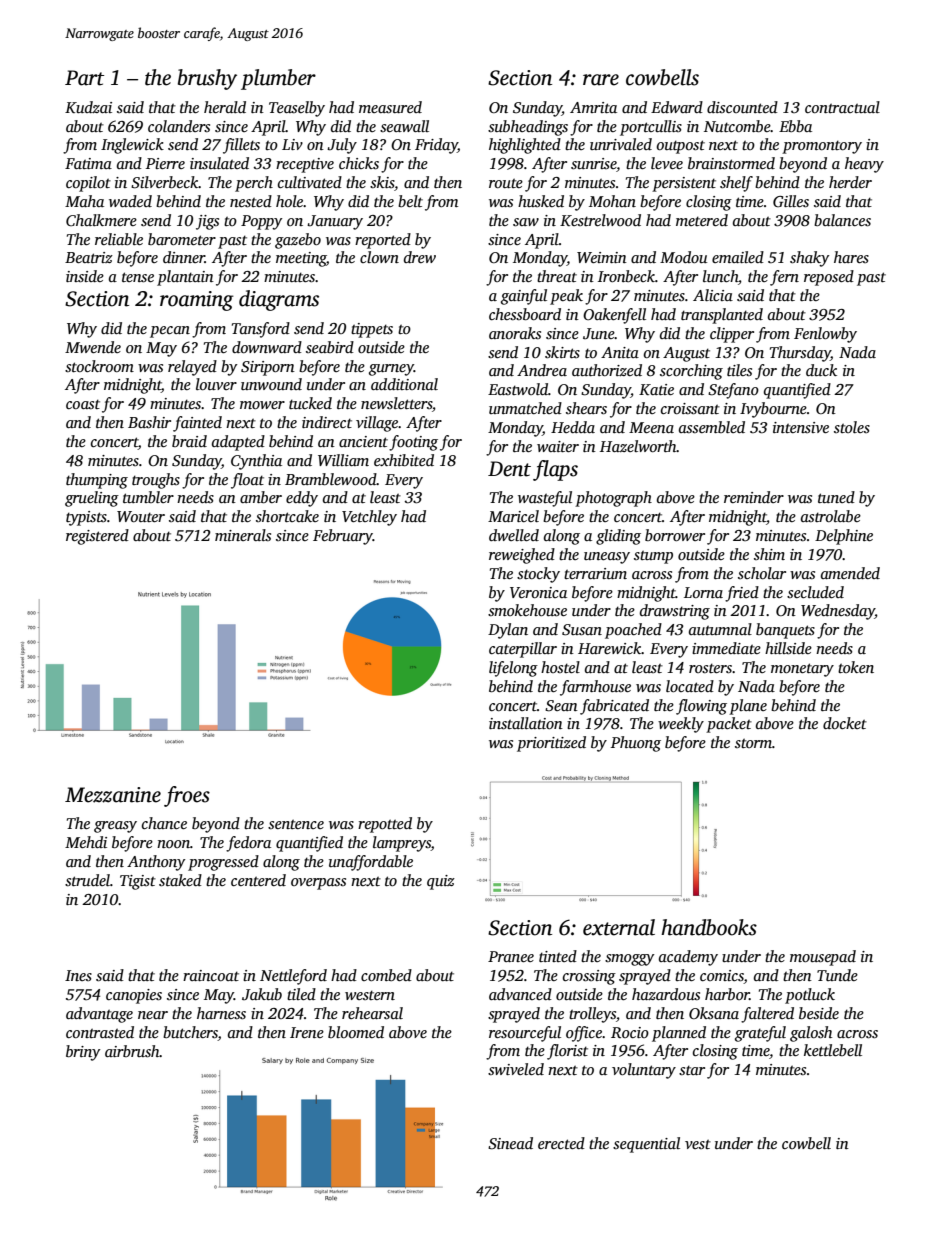  I want to click on saw, so click(526, 222).
